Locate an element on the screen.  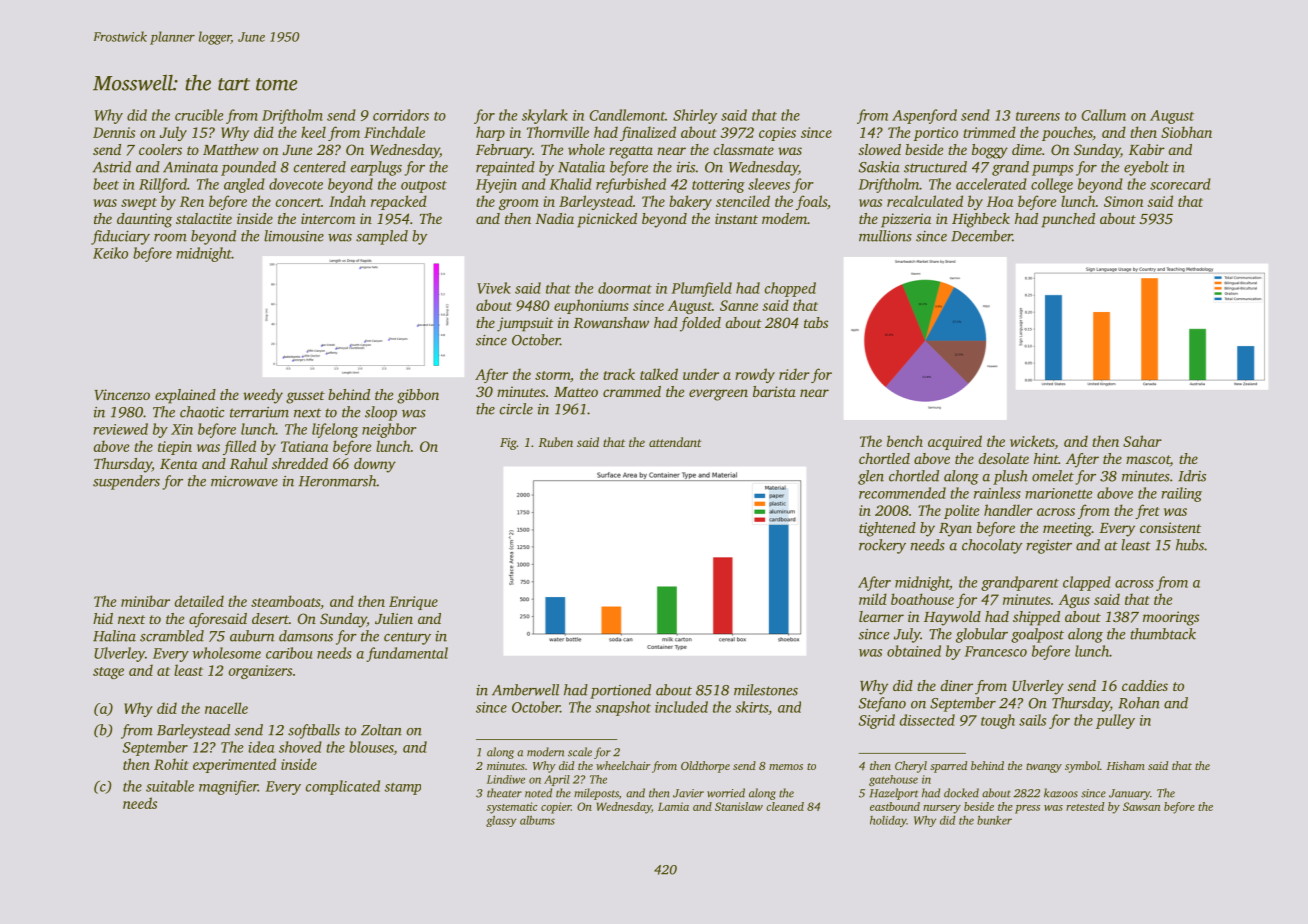
docked is located at coordinates (961, 793).
